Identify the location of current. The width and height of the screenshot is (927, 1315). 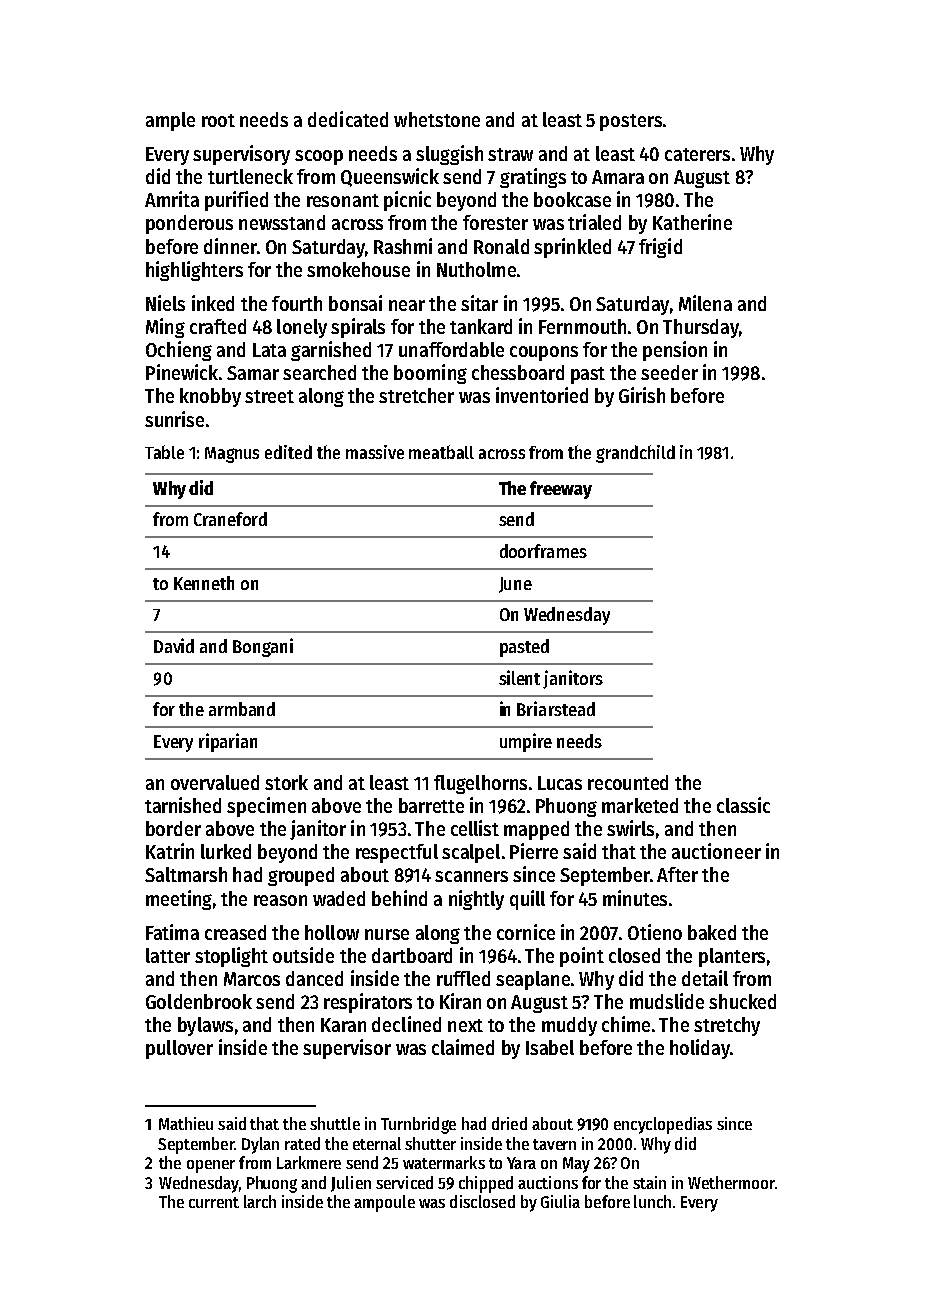
(214, 1202).
